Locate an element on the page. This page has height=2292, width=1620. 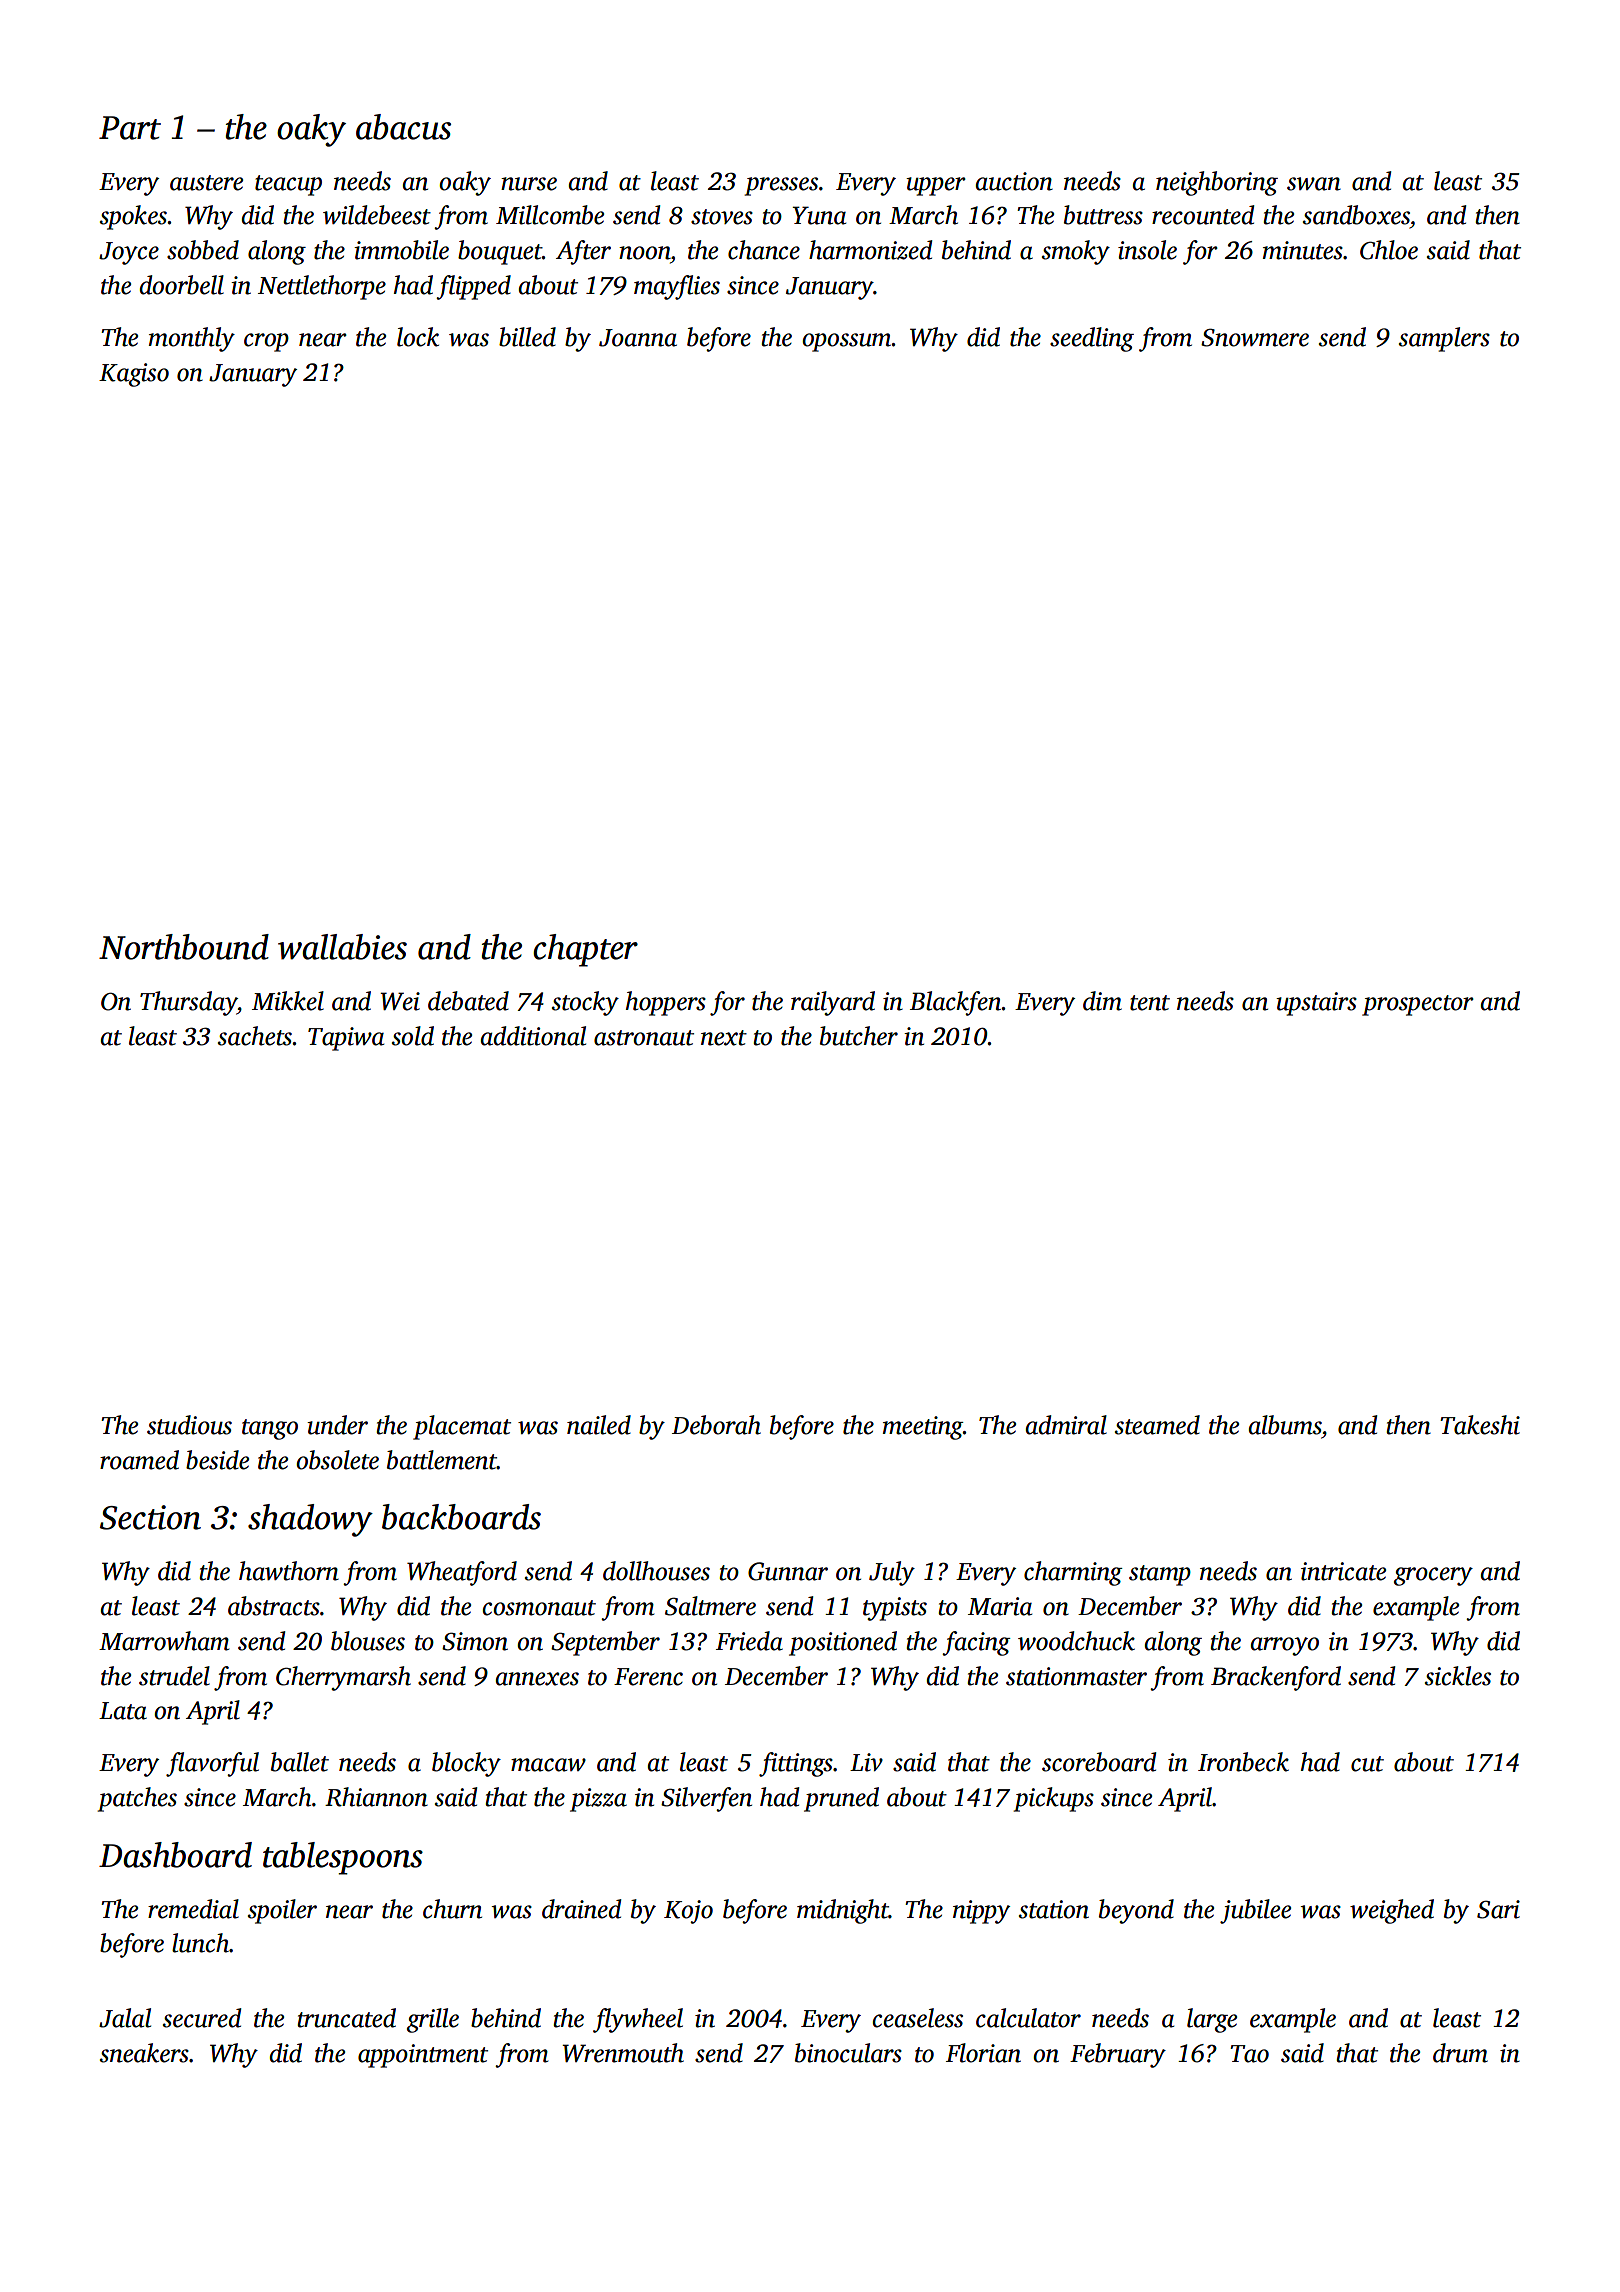
samplers is located at coordinates (1444, 339).
